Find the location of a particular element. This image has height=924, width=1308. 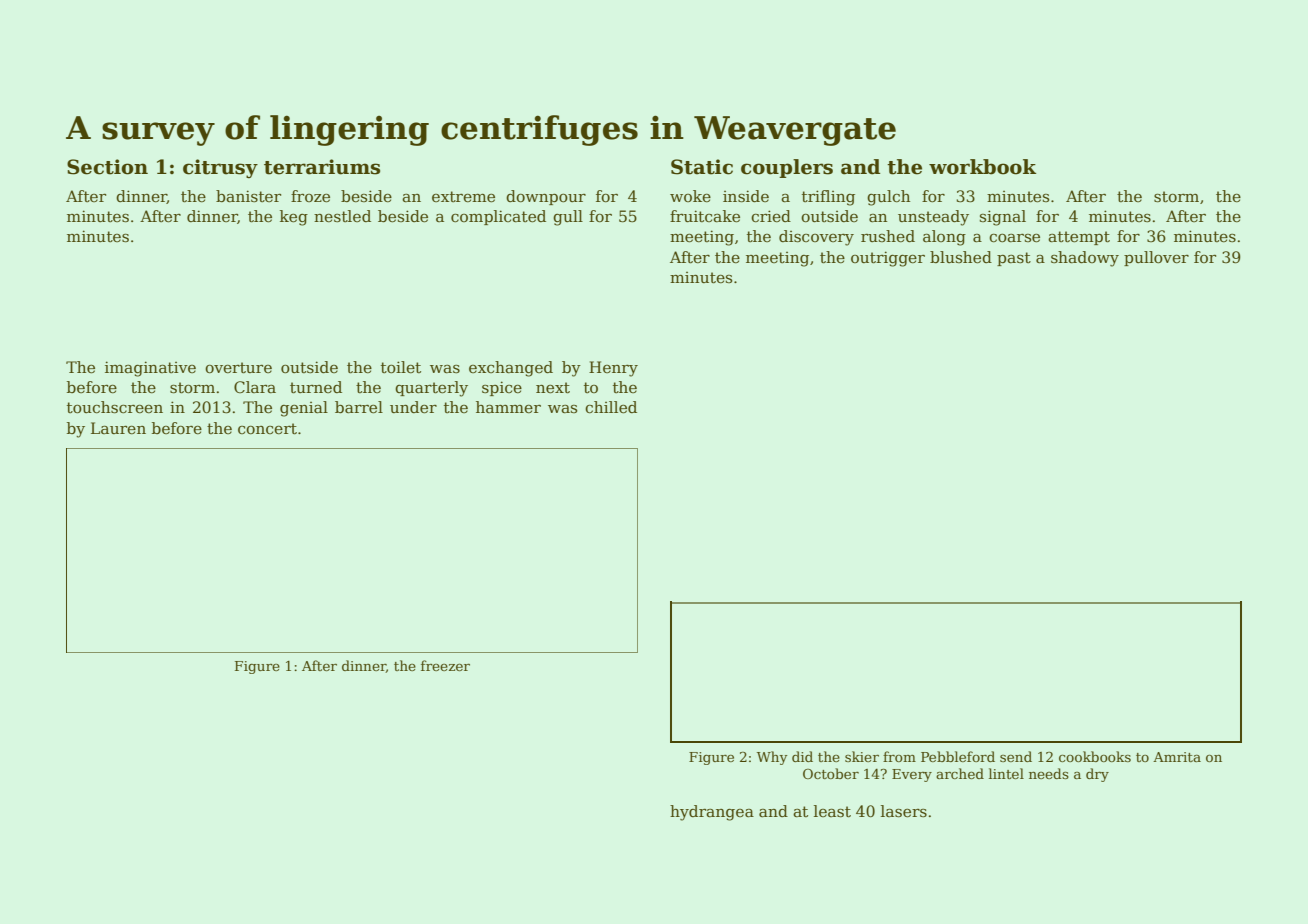

chilled is located at coordinates (611, 407).
